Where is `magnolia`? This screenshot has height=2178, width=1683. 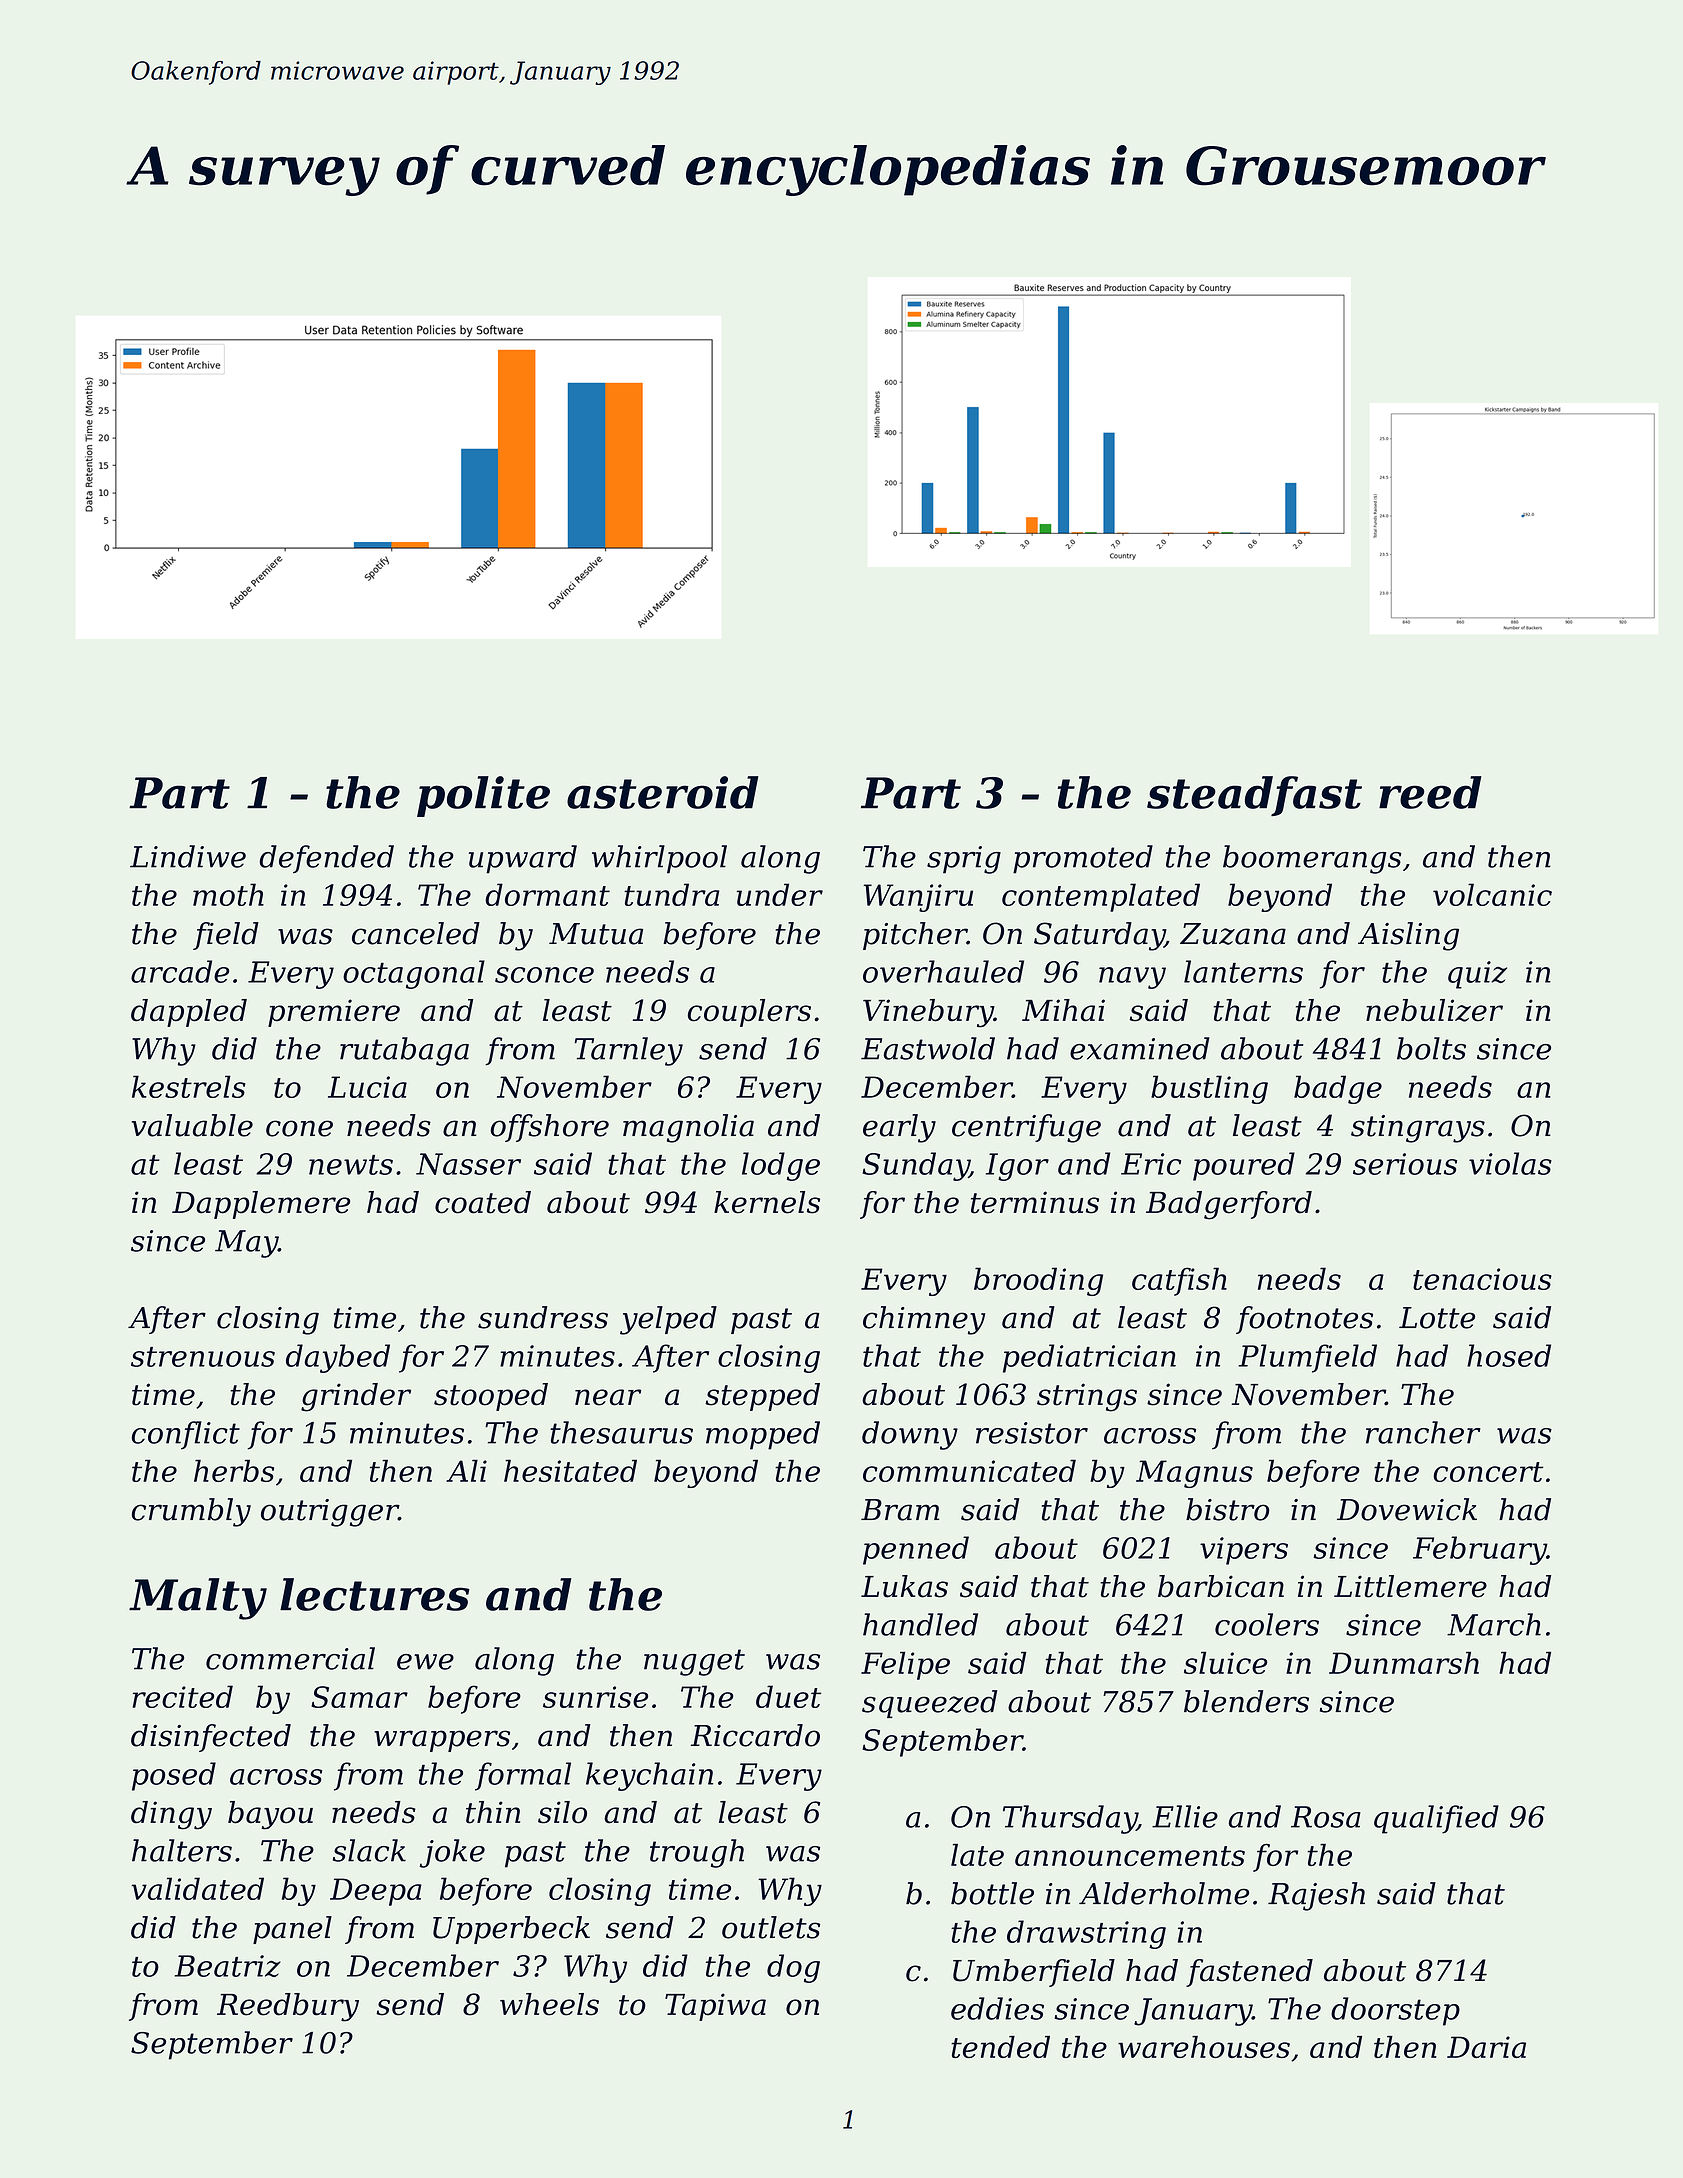 magnolia is located at coordinates (688, 1128).
